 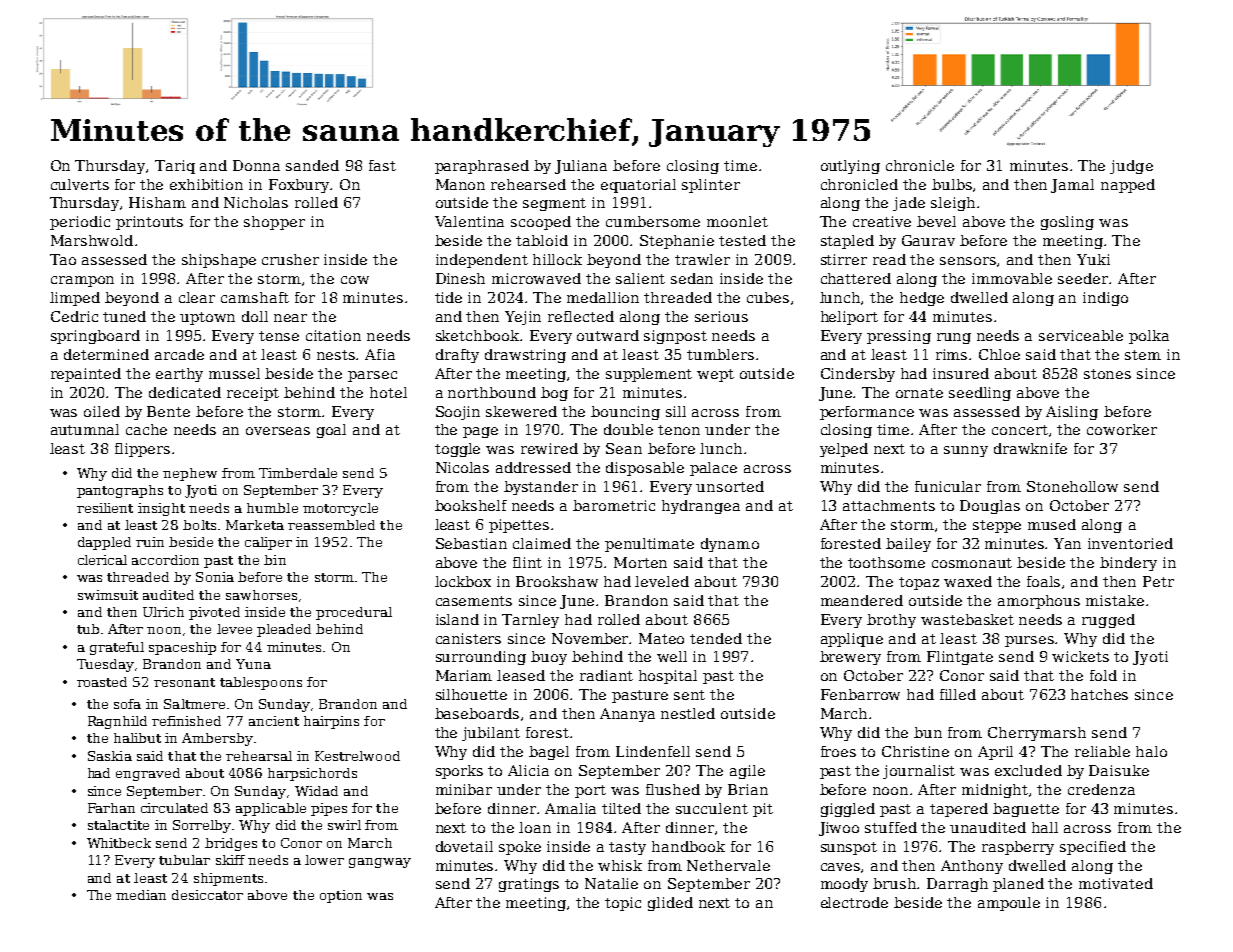 I want to click on judge, so click(x=1131, y=167).
